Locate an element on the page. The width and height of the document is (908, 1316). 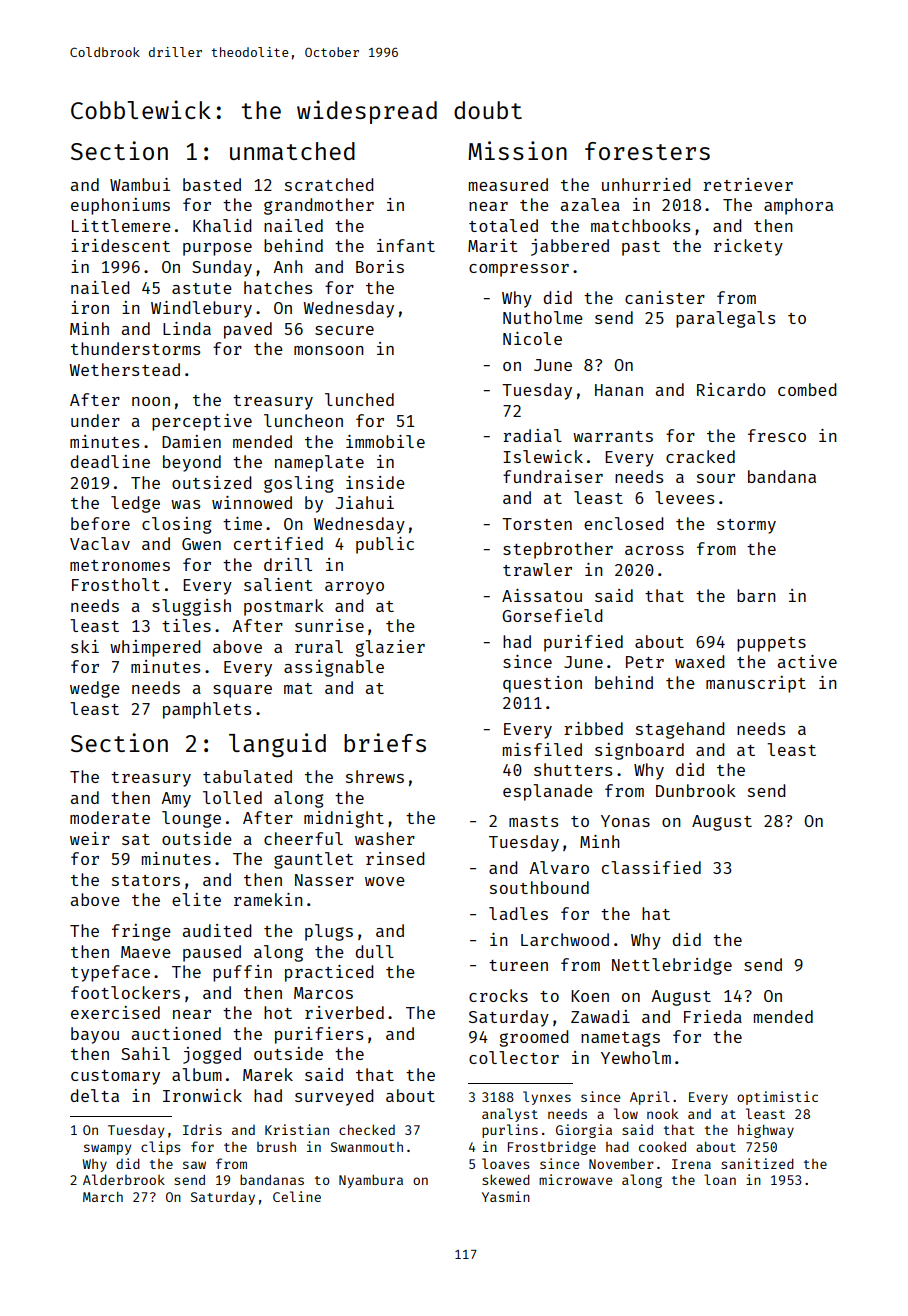
unmatched is located at coordinates (292, 151).
